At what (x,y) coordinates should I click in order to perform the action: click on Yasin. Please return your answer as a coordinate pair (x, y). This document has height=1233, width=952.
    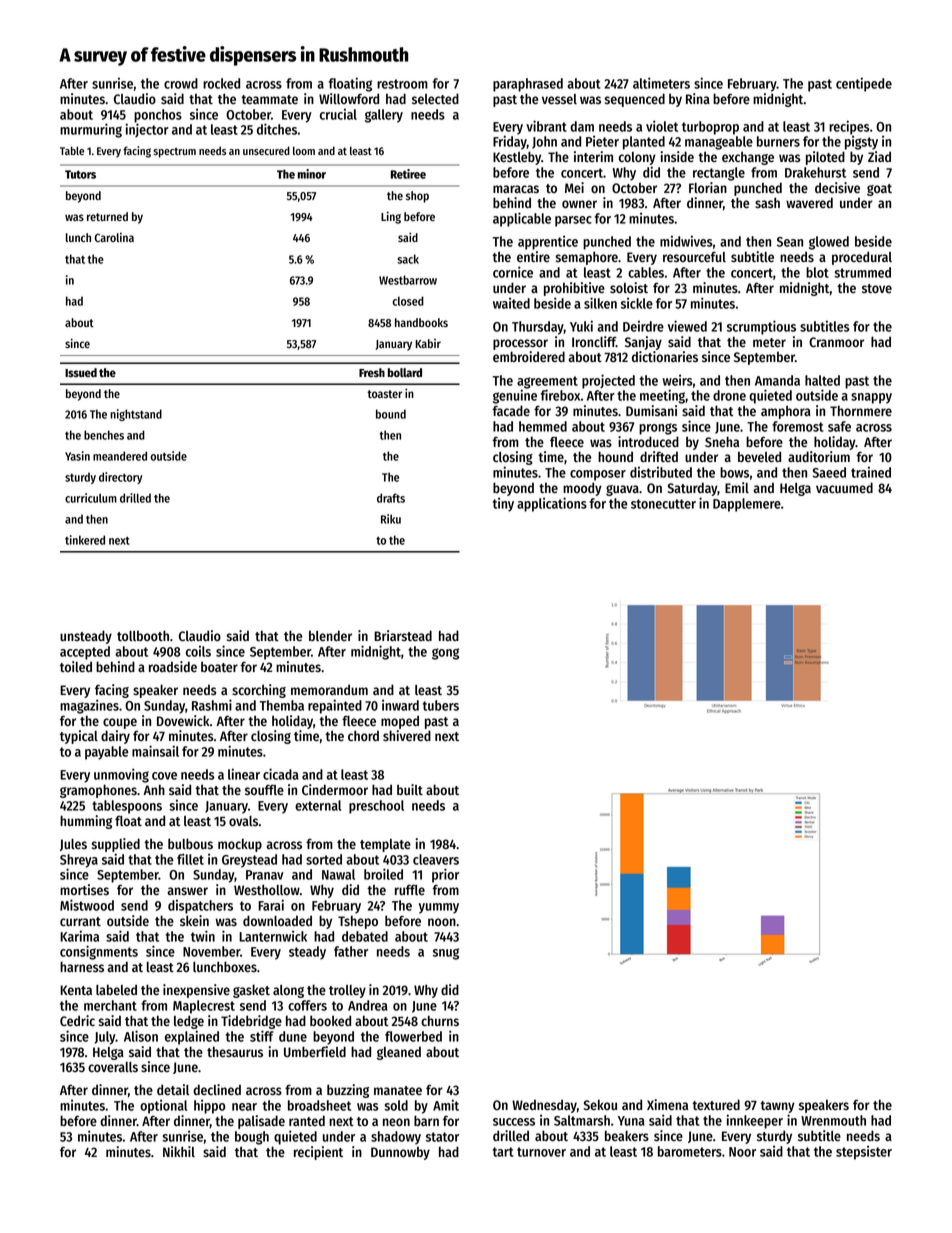
    Looking at the image, I should click on (77, 456).
